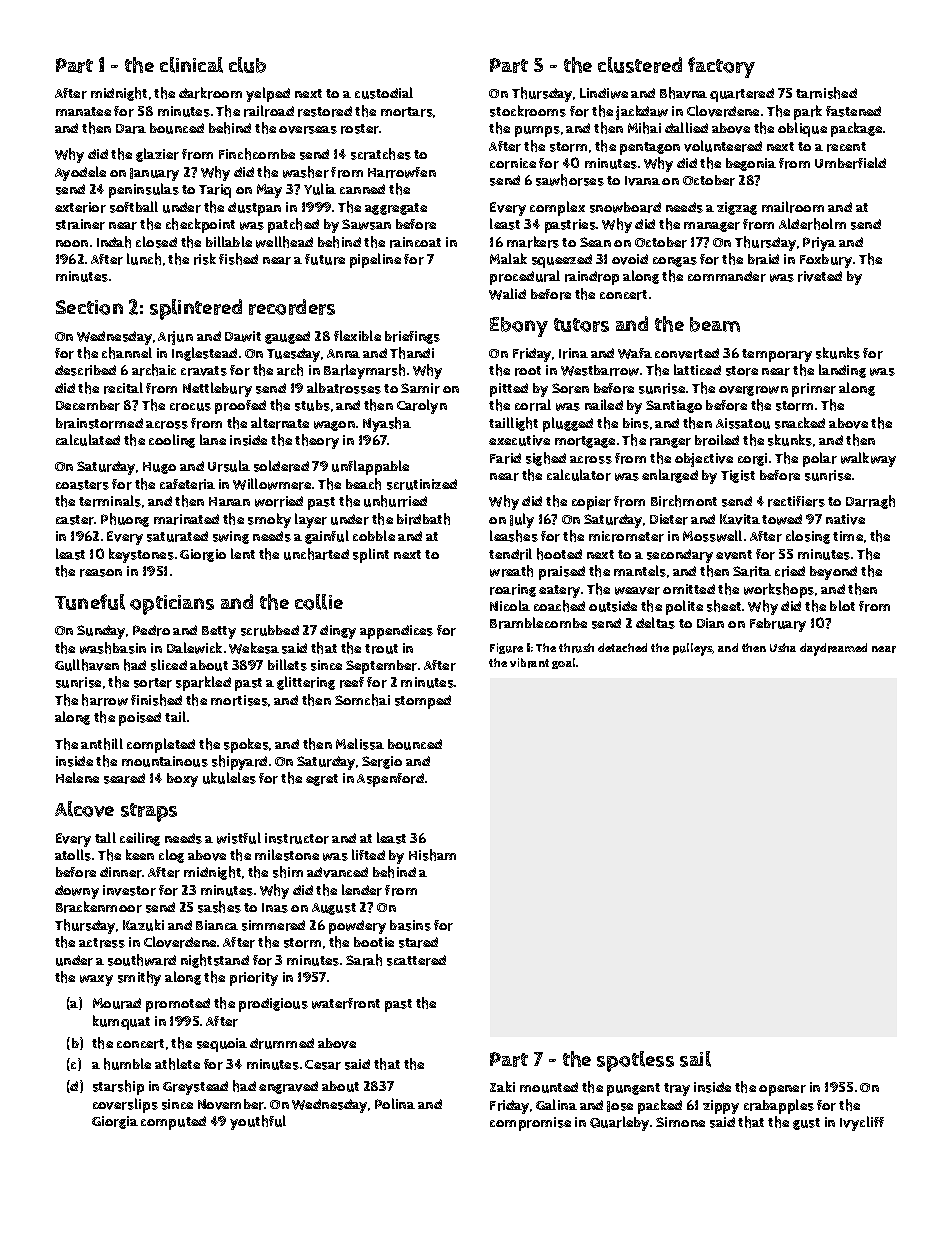 The image size is (952, 1233). Describe the element at coordinates (123, 388) in the page. I see `recital` at that location.
